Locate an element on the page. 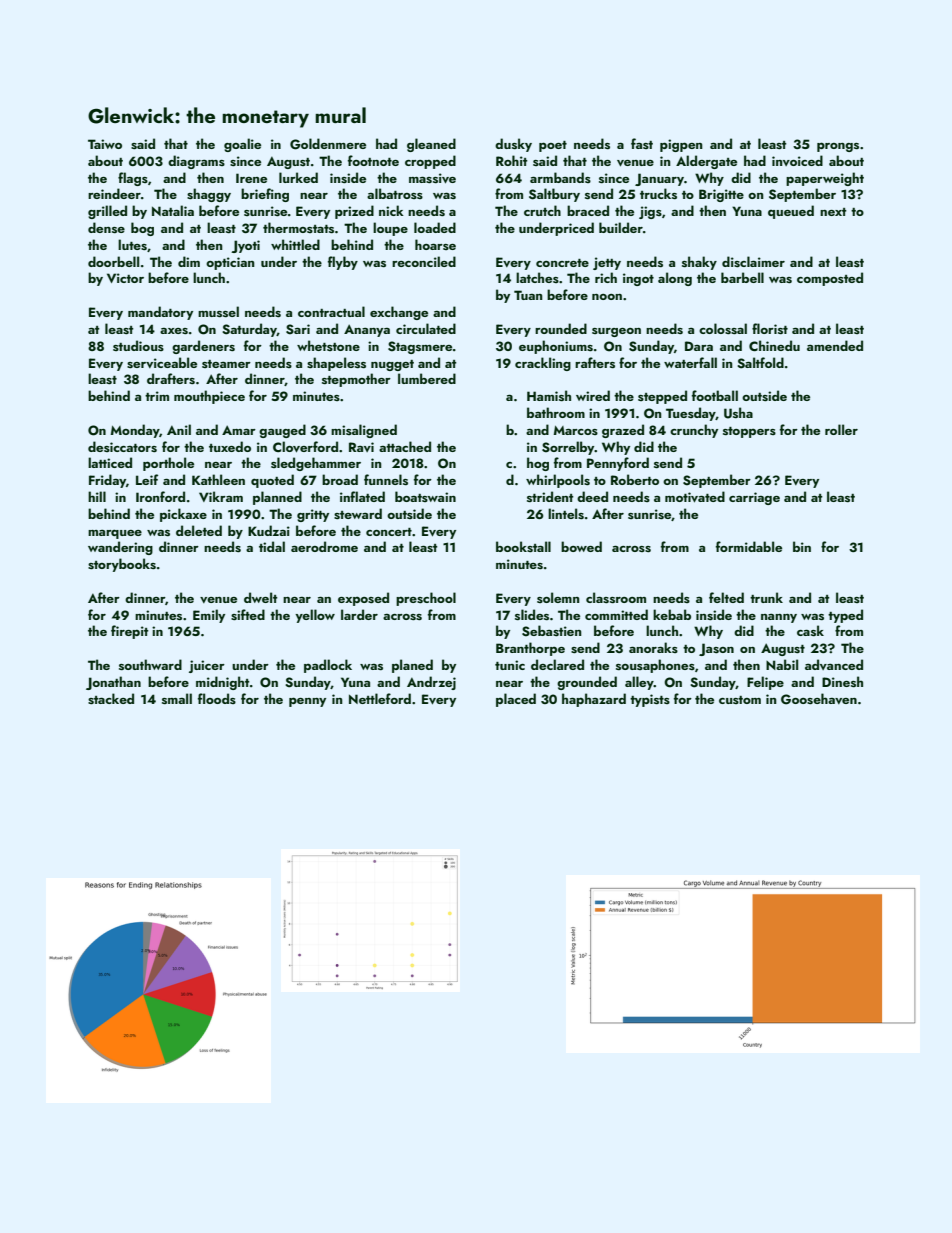  hog is located at coordinates (538, 464).
